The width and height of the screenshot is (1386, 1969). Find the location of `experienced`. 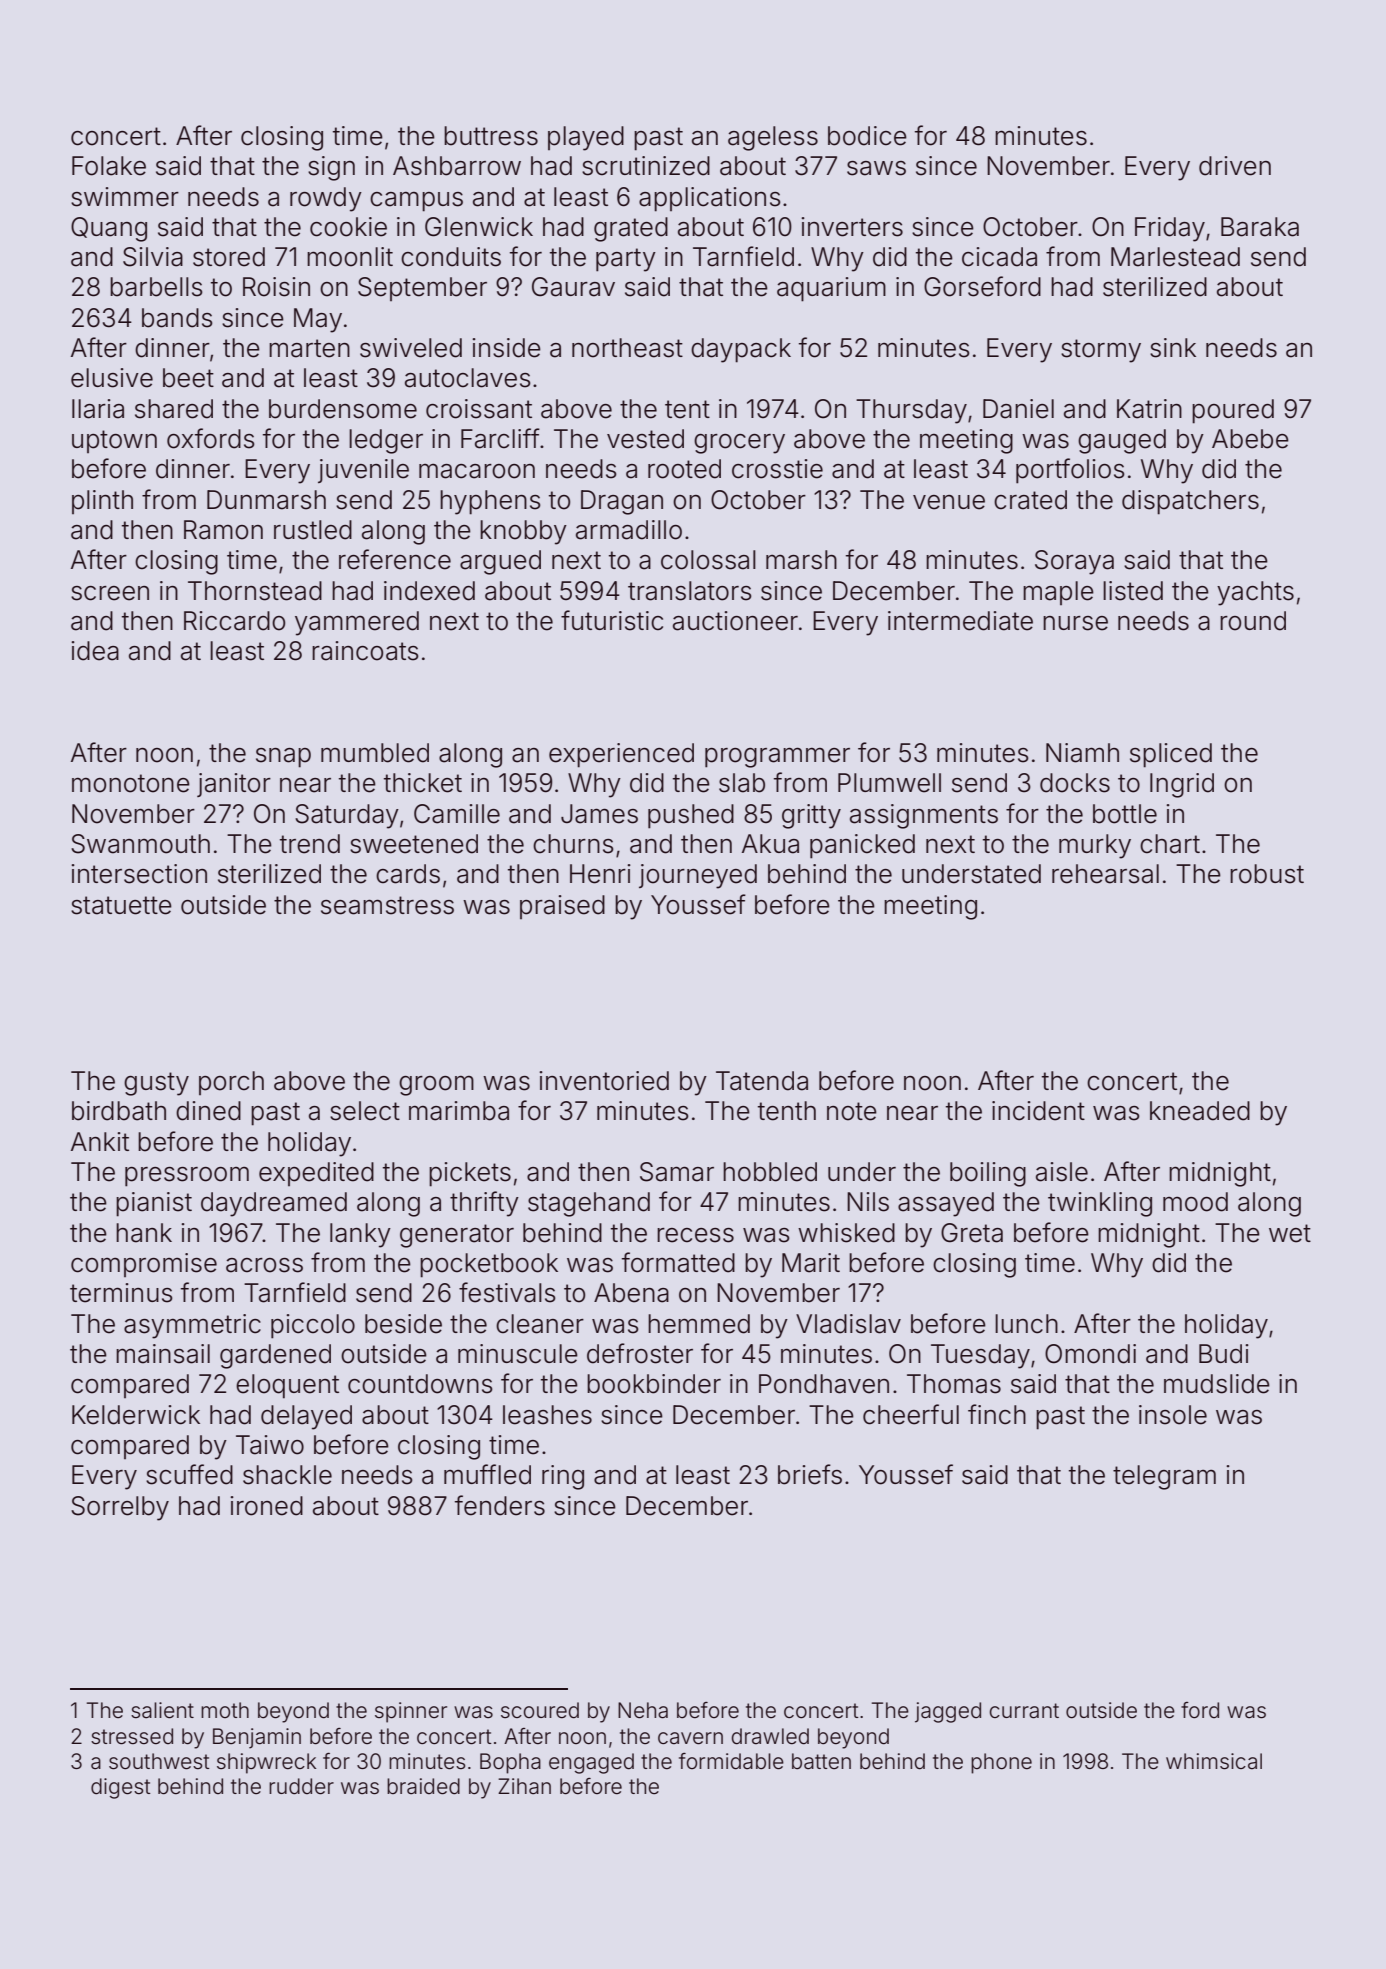

experienced is located at coordinates (621, 755).
